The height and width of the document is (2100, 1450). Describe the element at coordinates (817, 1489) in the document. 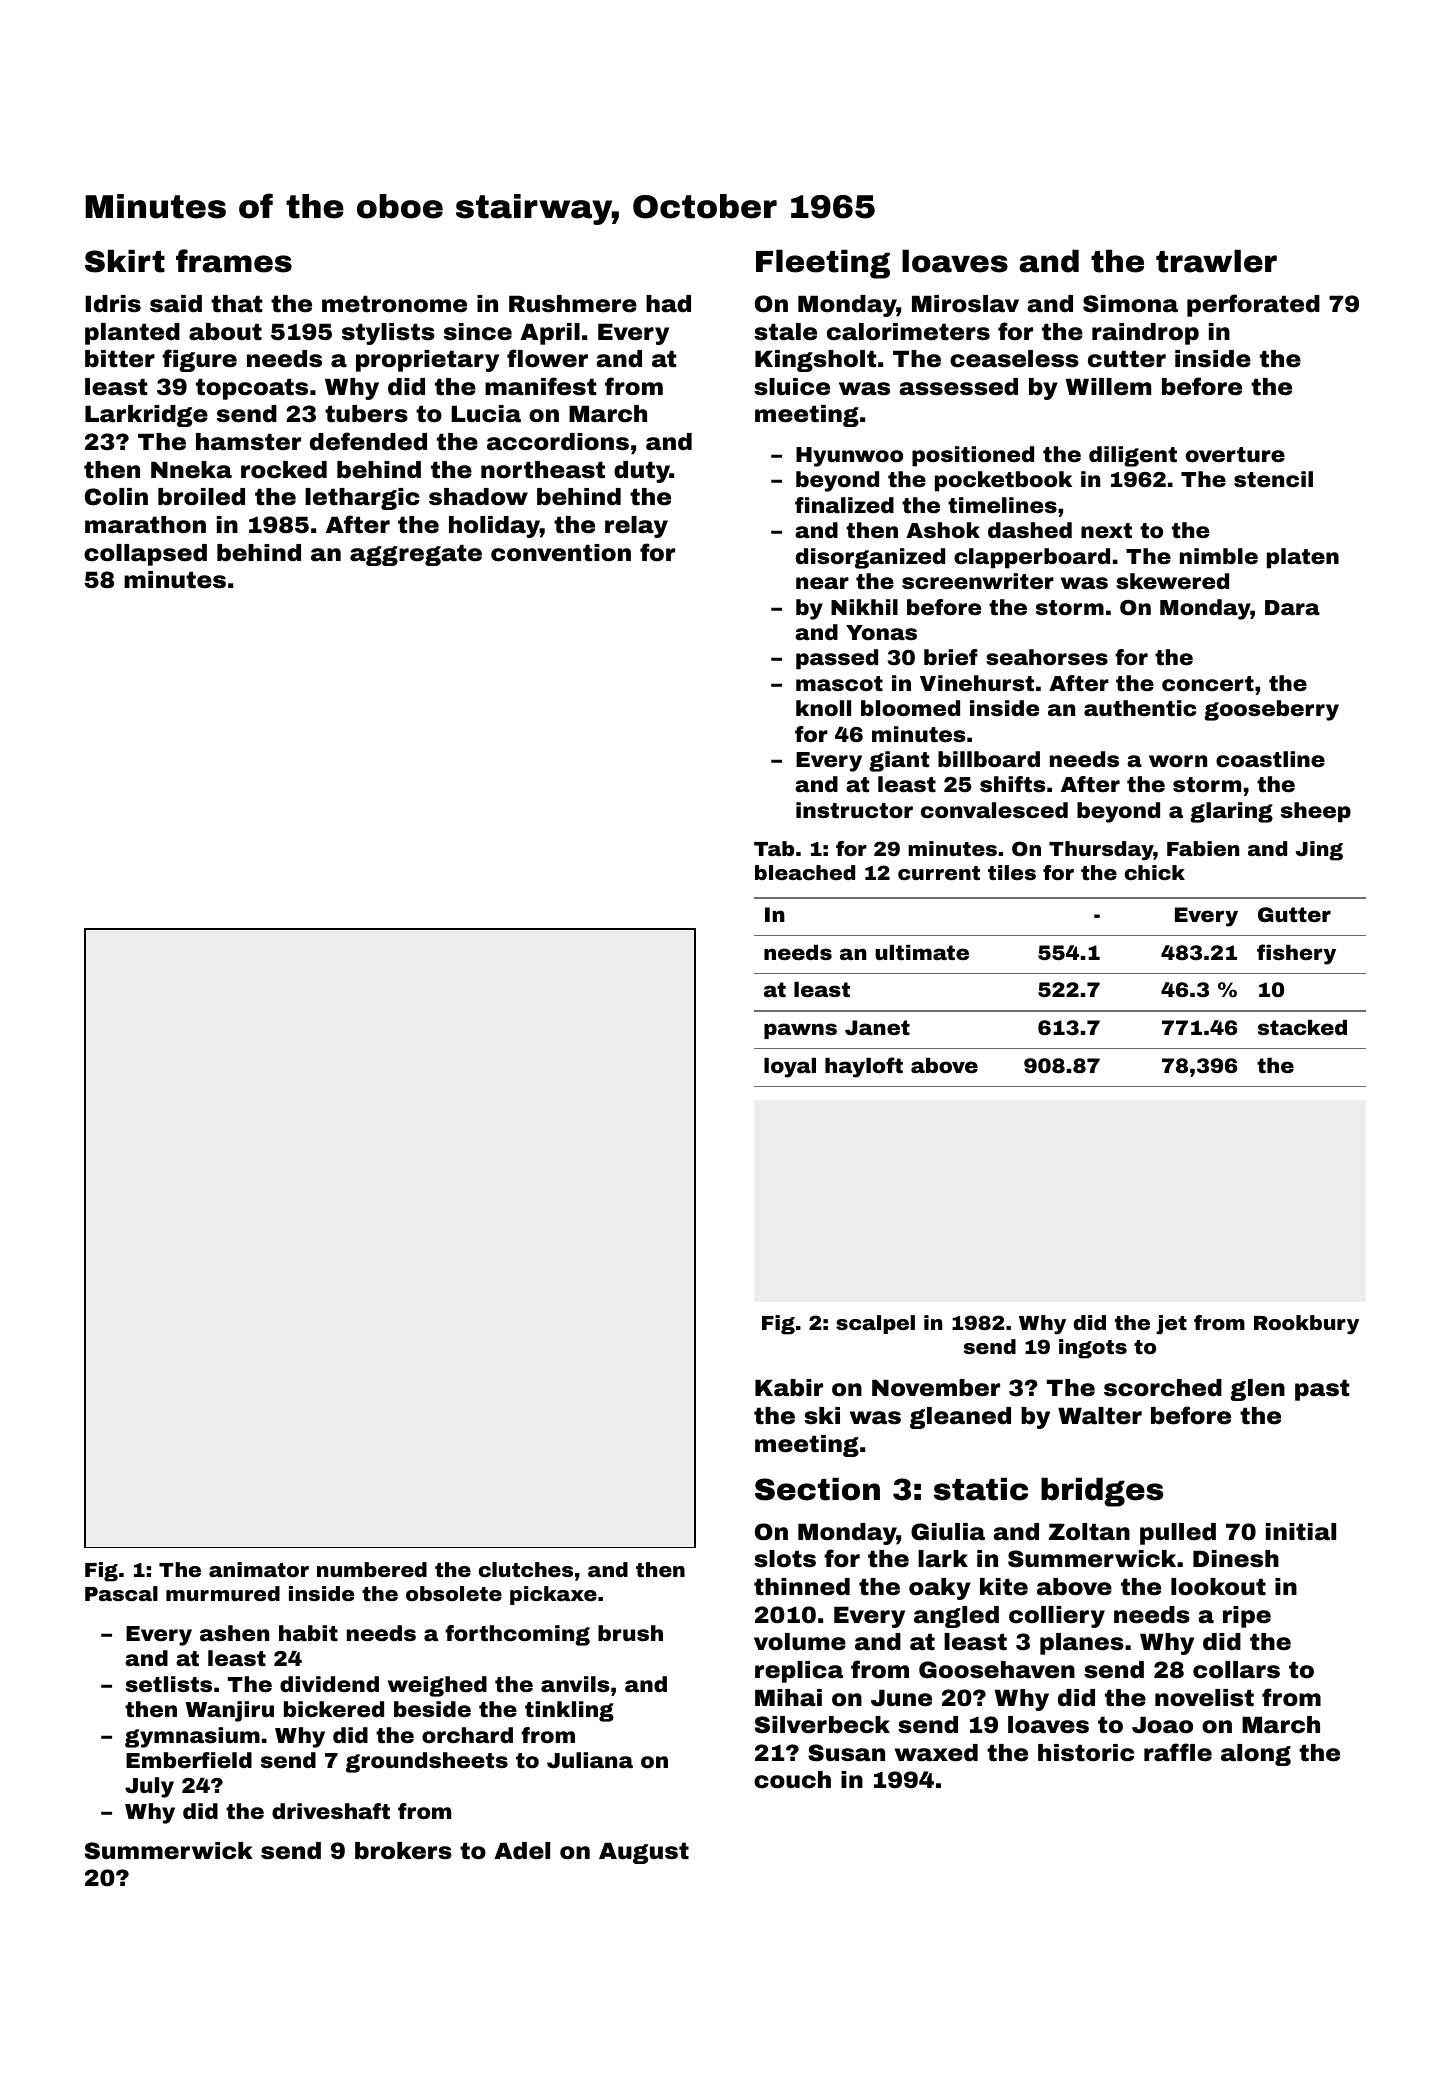

I see `Section` at that location.
